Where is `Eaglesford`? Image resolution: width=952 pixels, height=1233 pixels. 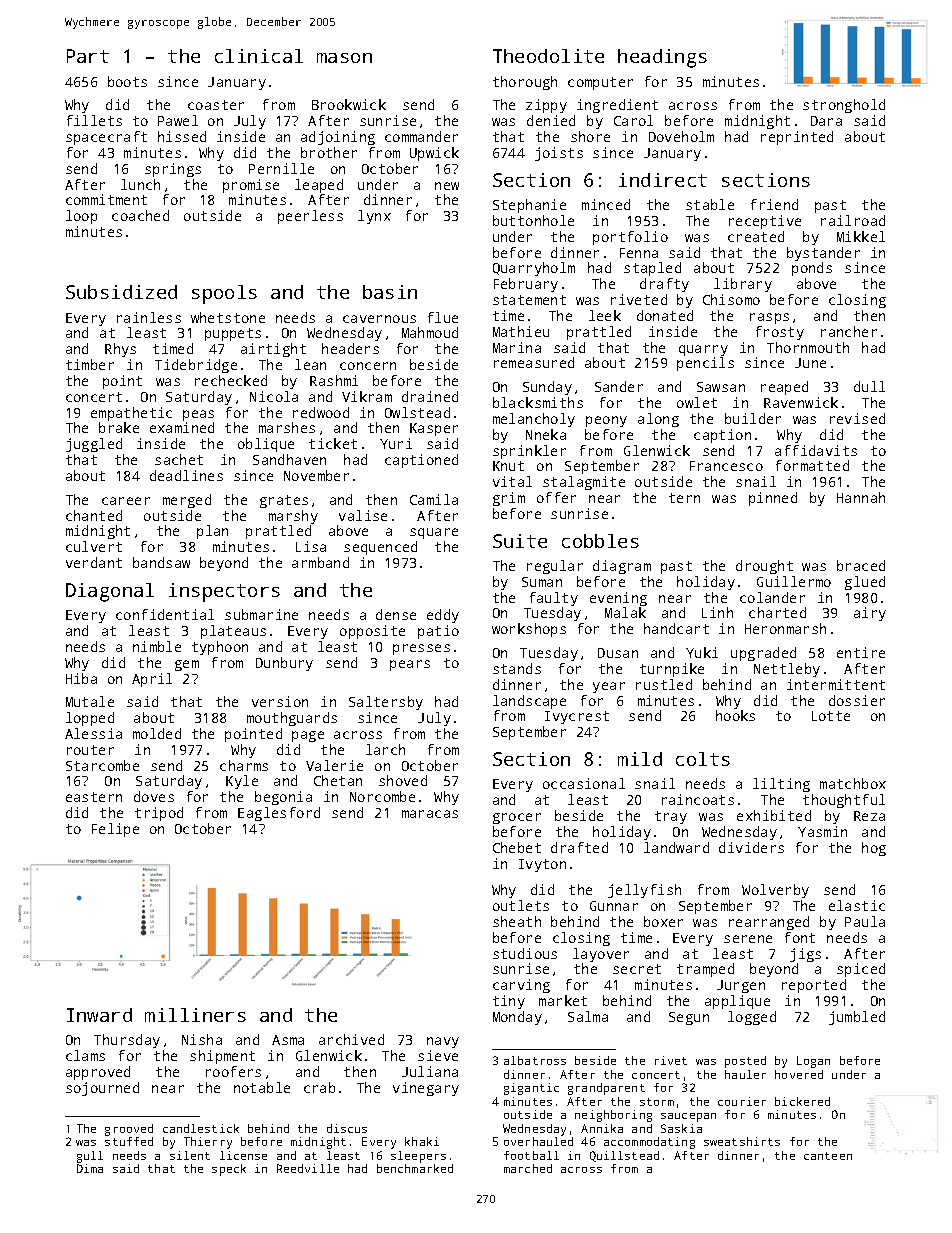
Eaglesford is located at coordinates (279, 814).
